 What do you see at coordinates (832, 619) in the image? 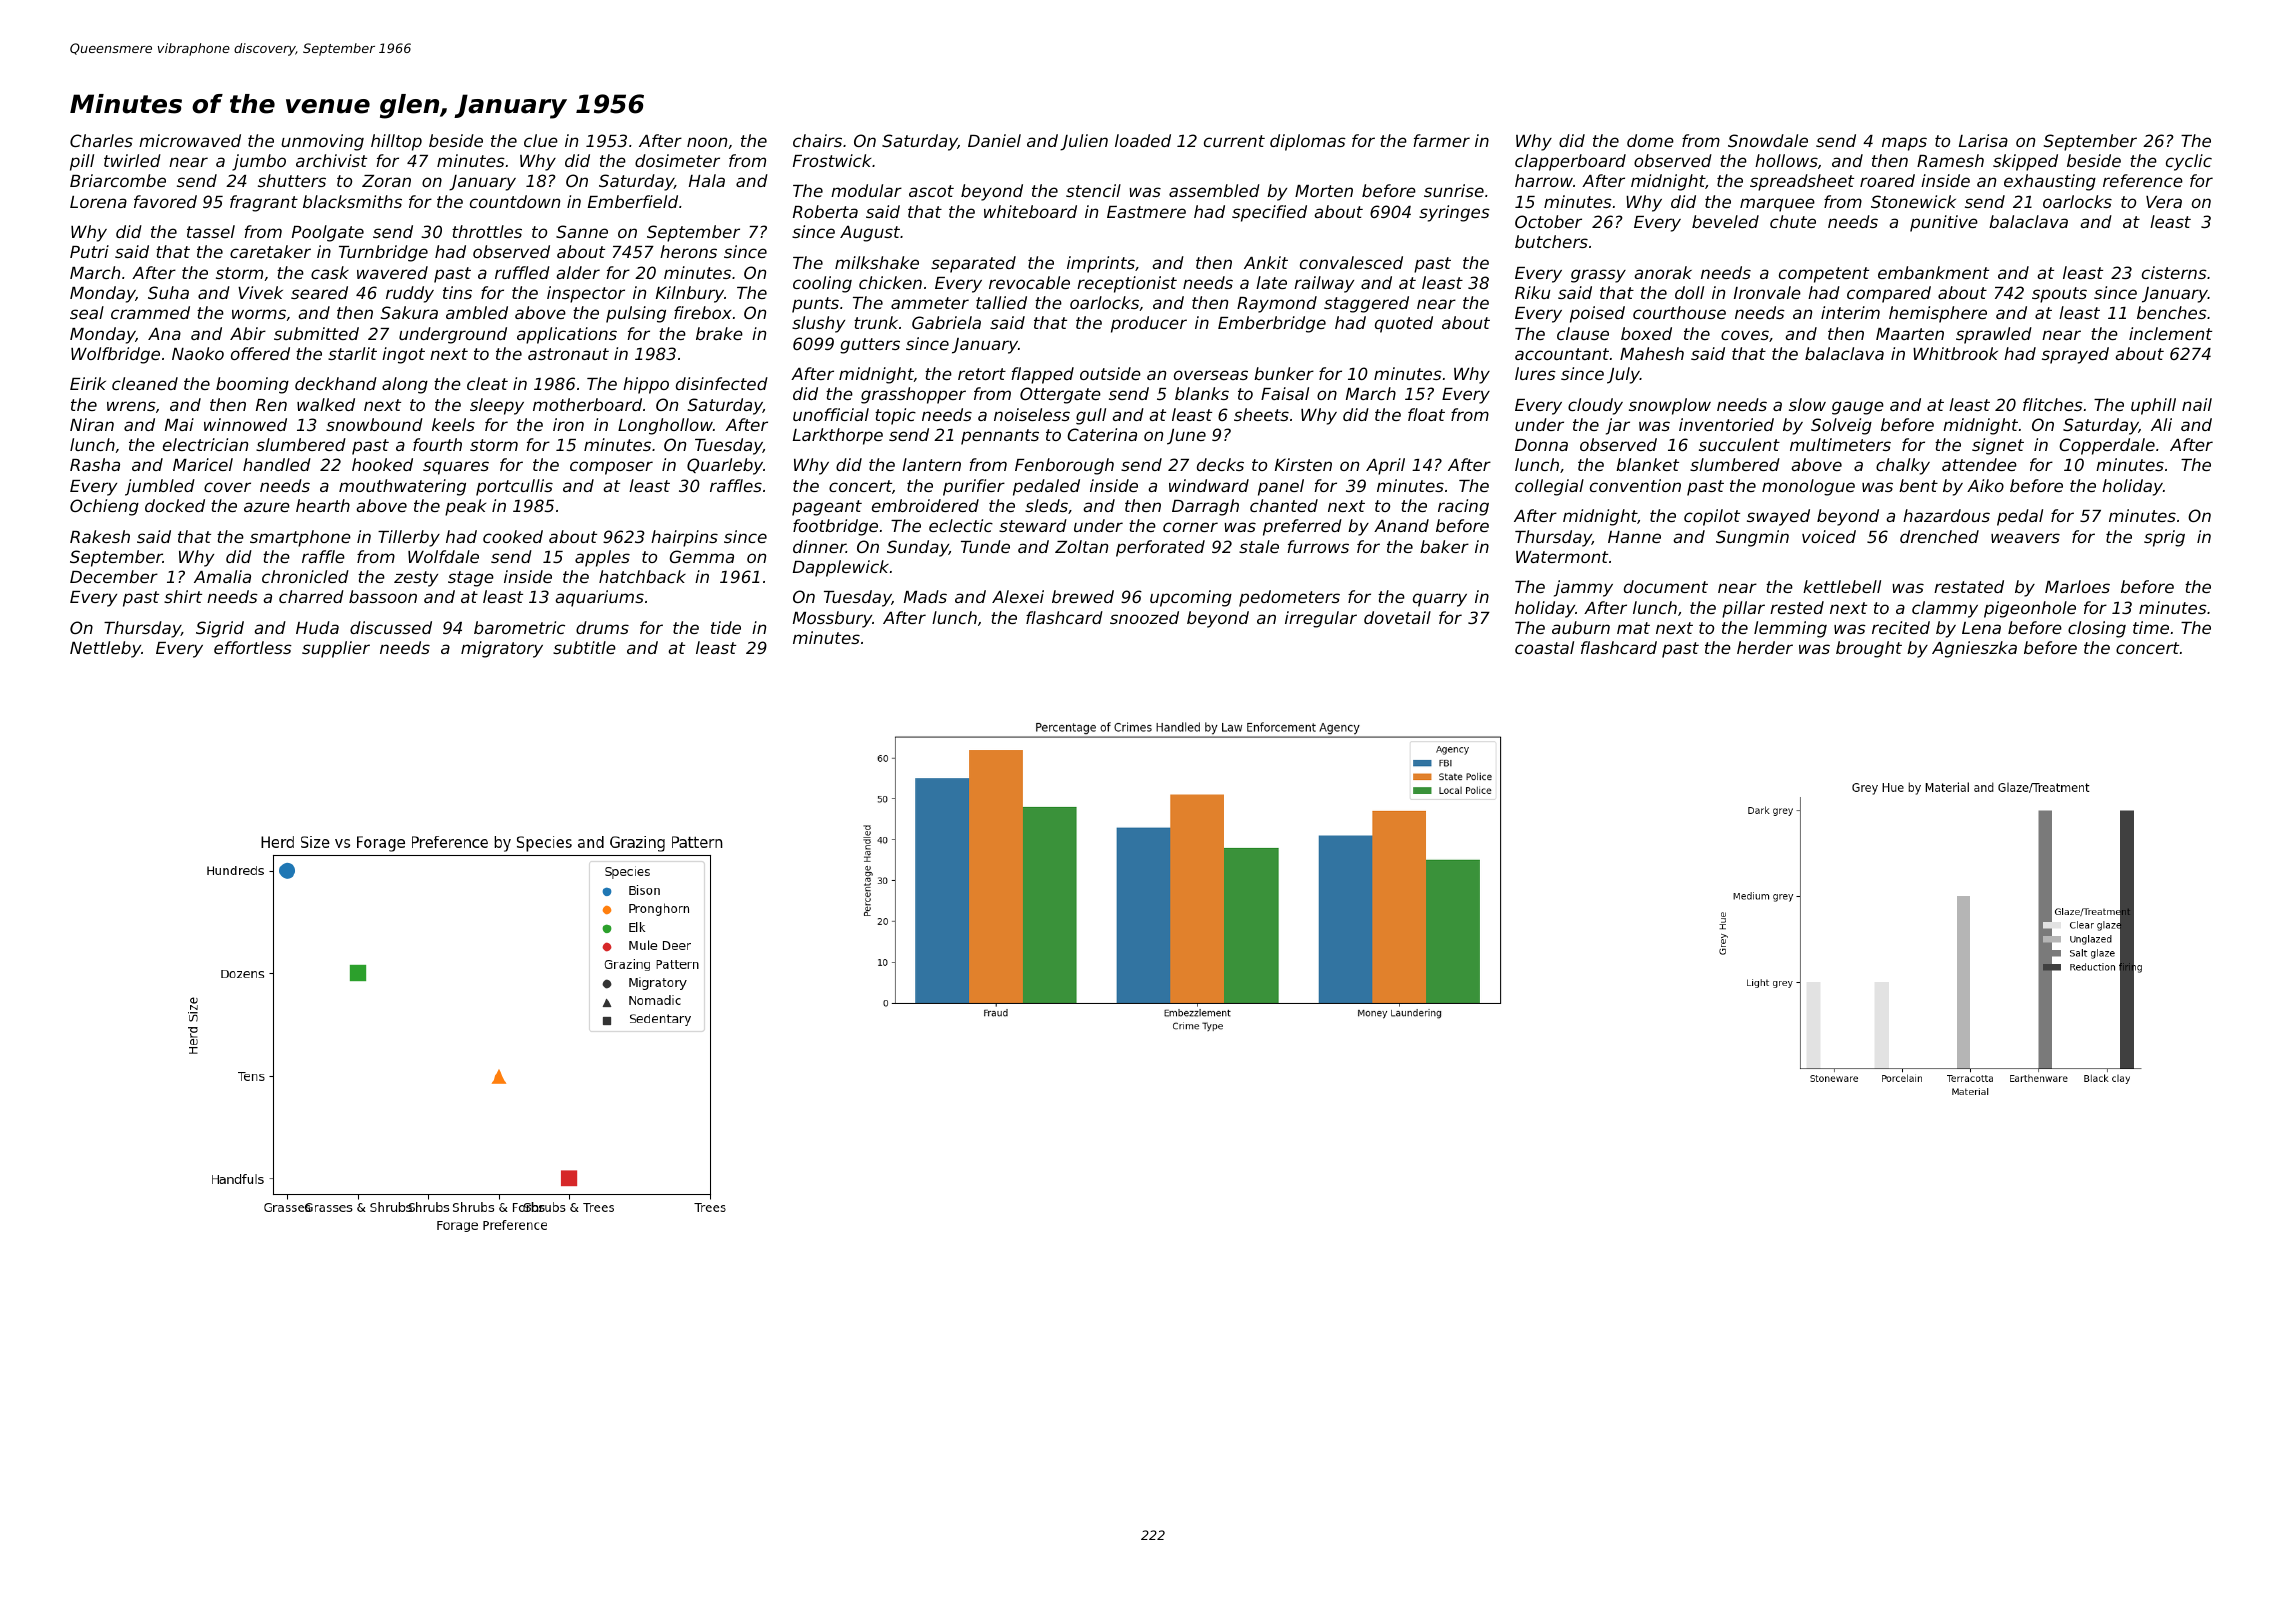
I see `Mossbury` at bounding box center [832, 619].
